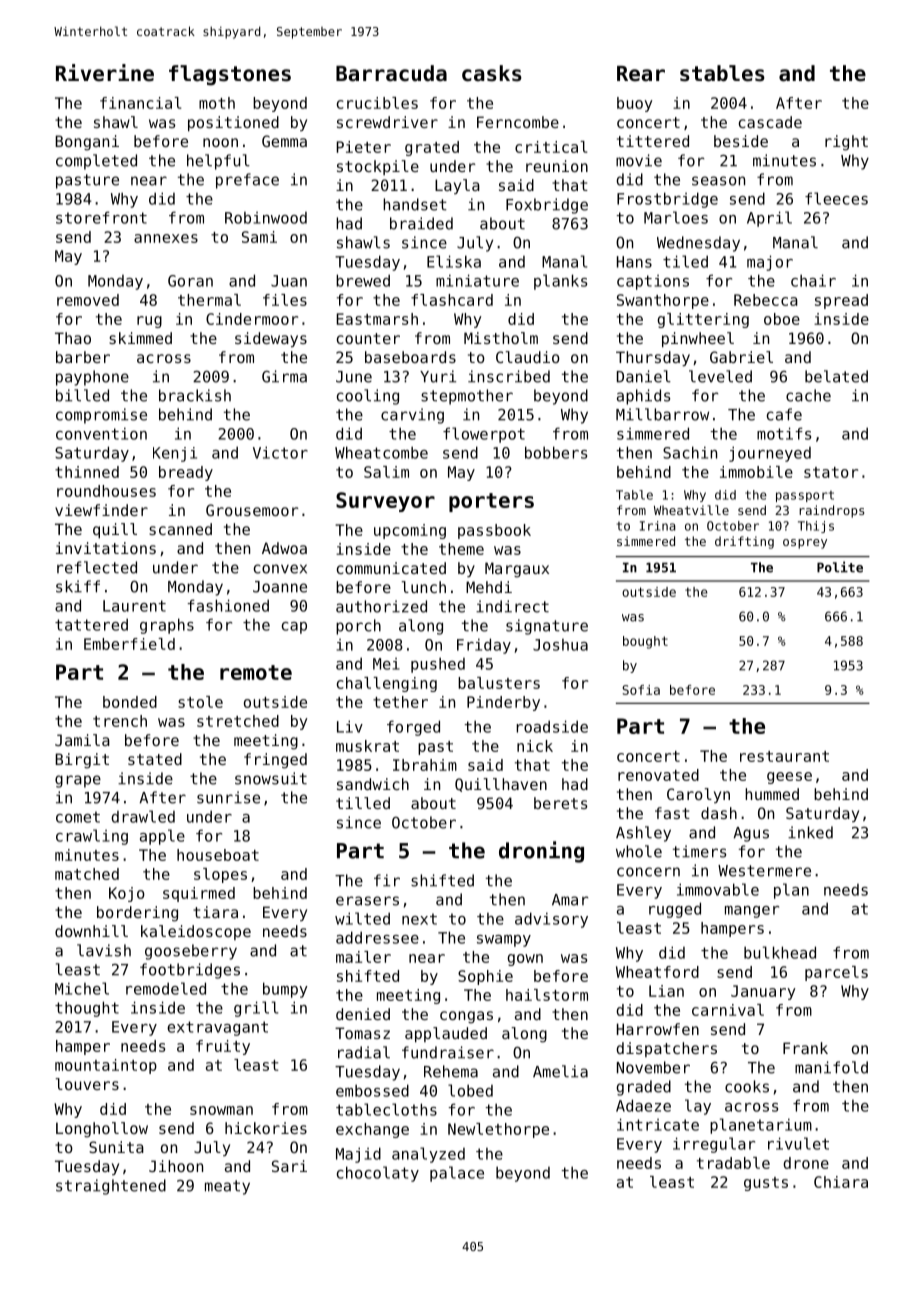  Describe the element at coordinates (271, 339) in the page. I see `sideways` at that location.
